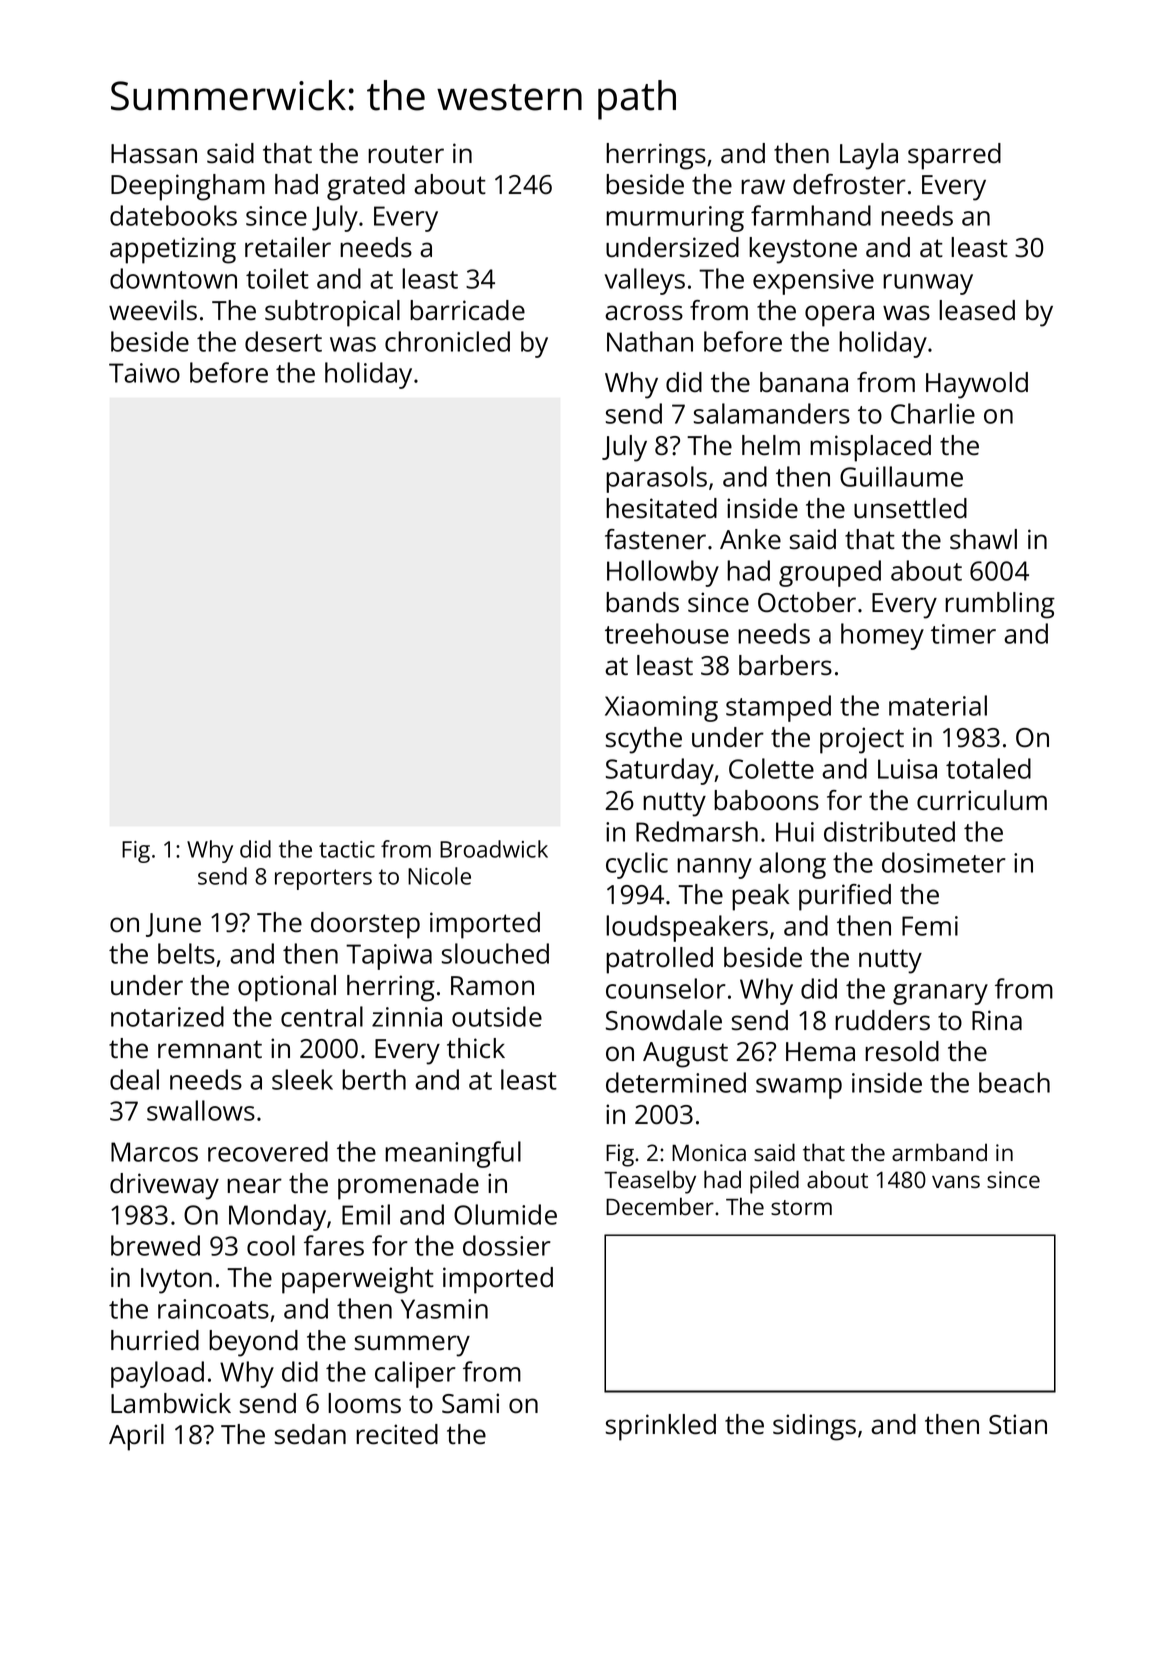 This image has height=1654, width=1165. I want to click on Charlie, so click(933, 413).
